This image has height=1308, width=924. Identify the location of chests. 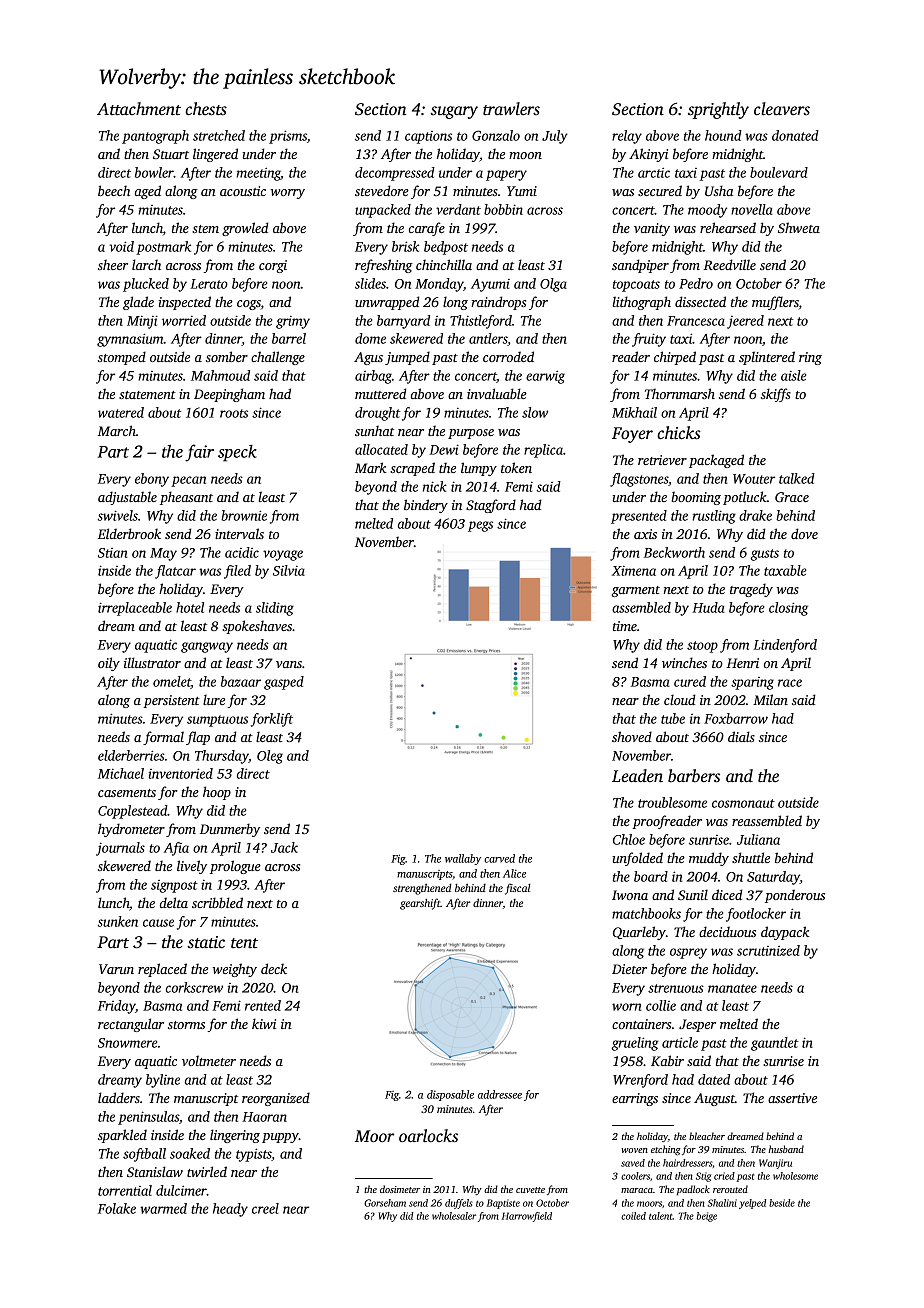
(206, 109).
